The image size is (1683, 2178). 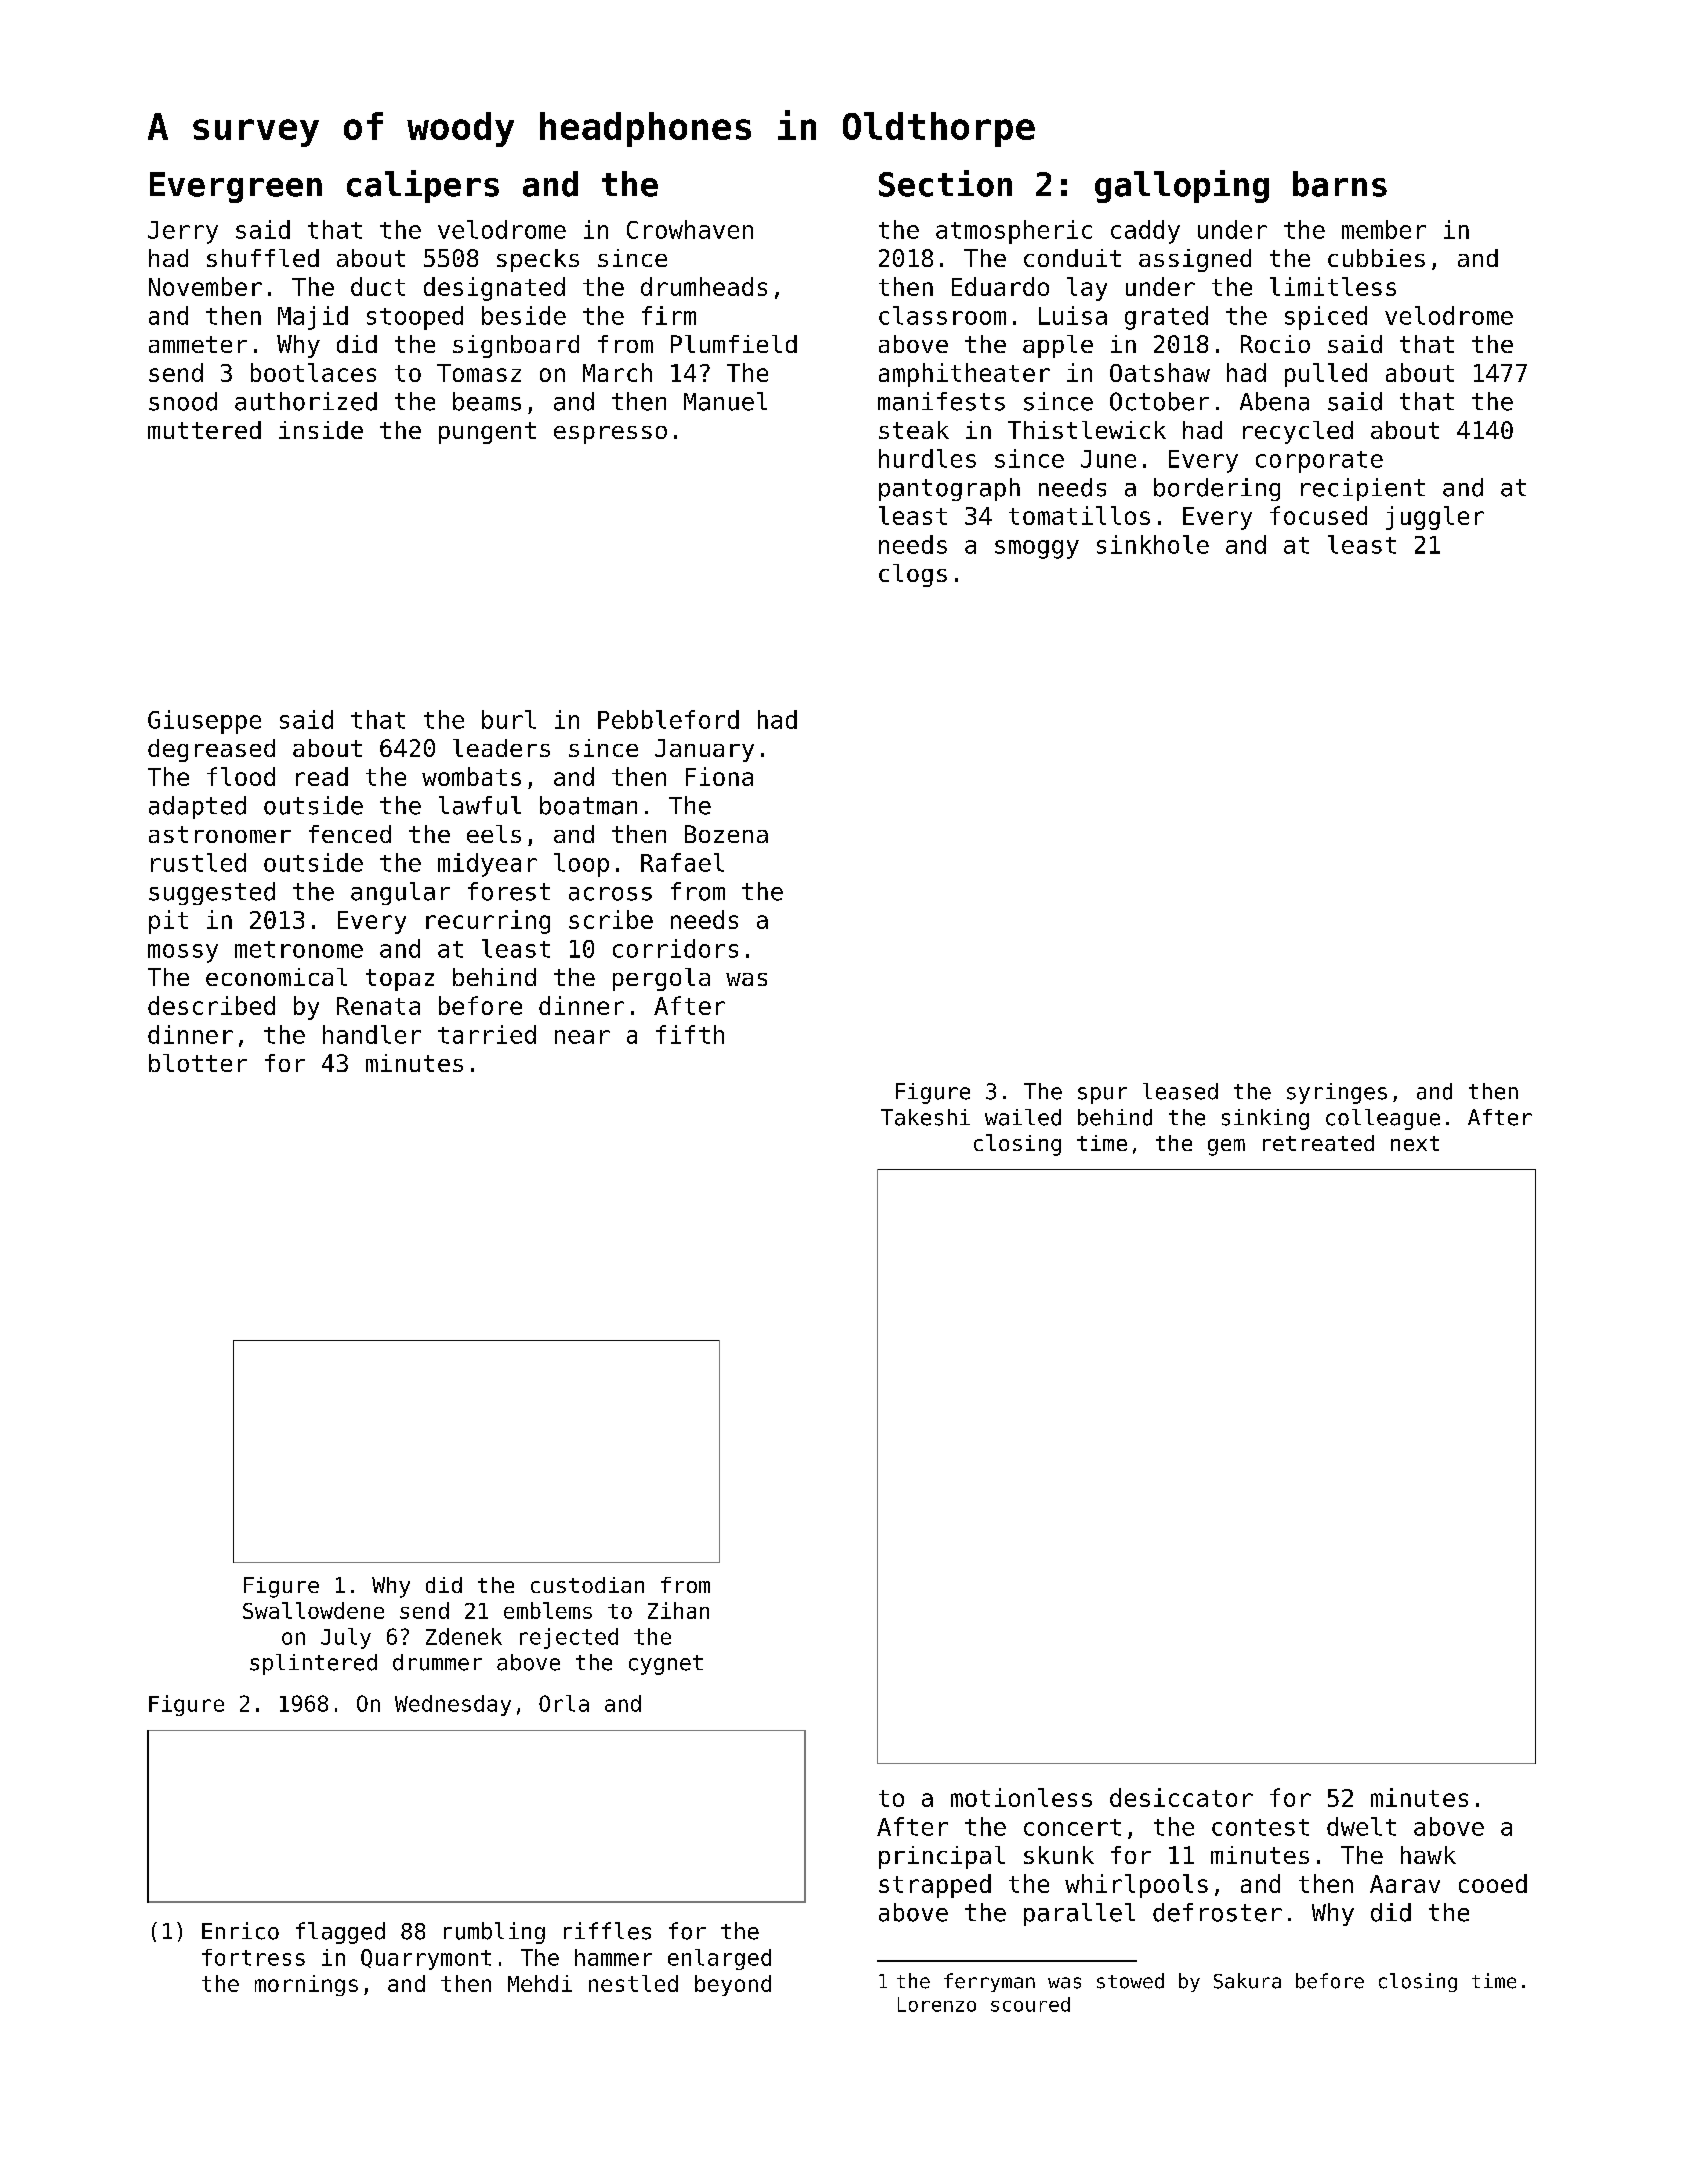 I want to click on Zihan, so click(x=678, y=1610).
